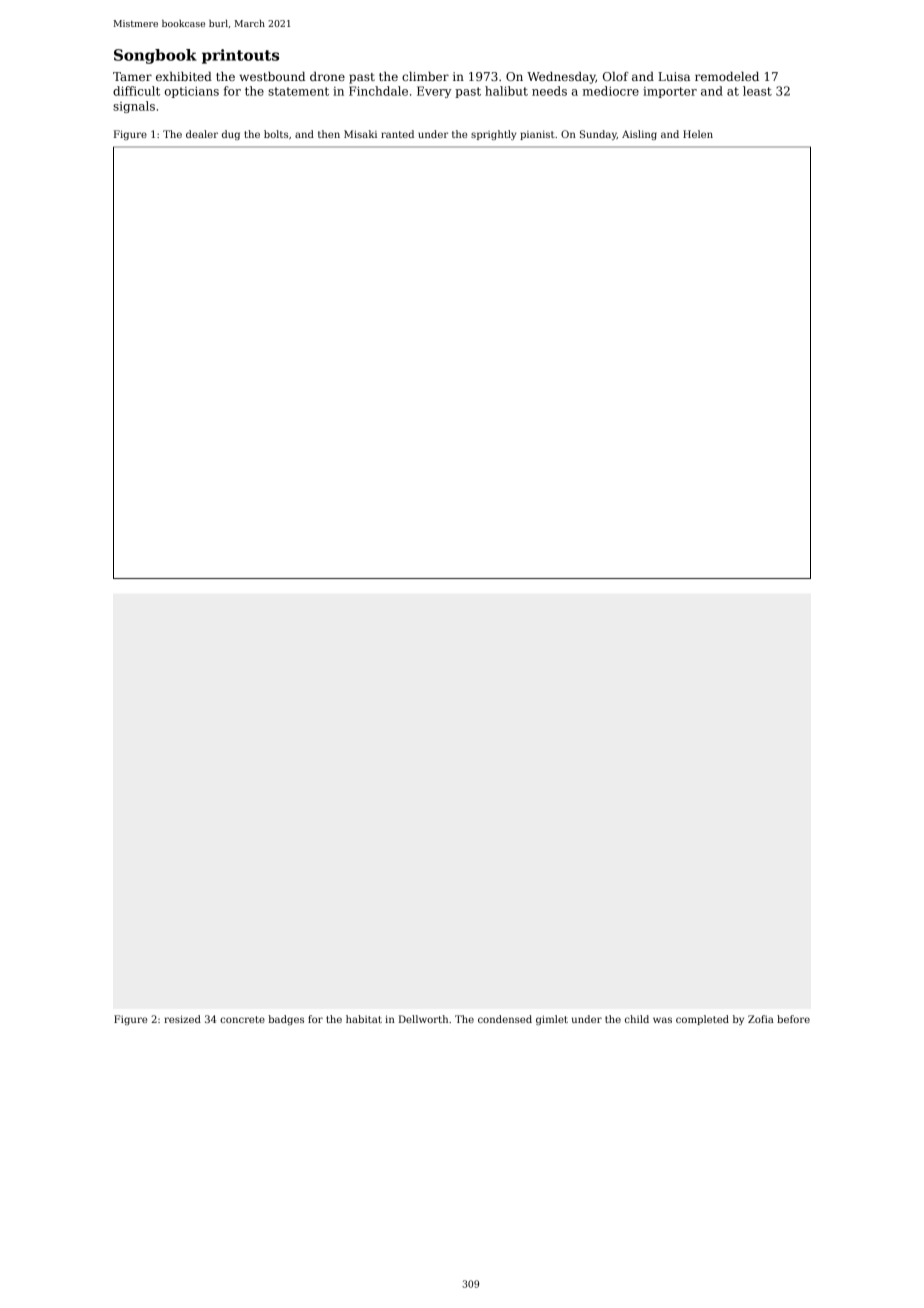 The image size is (924, 1308). Describe the element at coordinates (552, 1020) in the screenshot. I see `gimlet` at that location.
